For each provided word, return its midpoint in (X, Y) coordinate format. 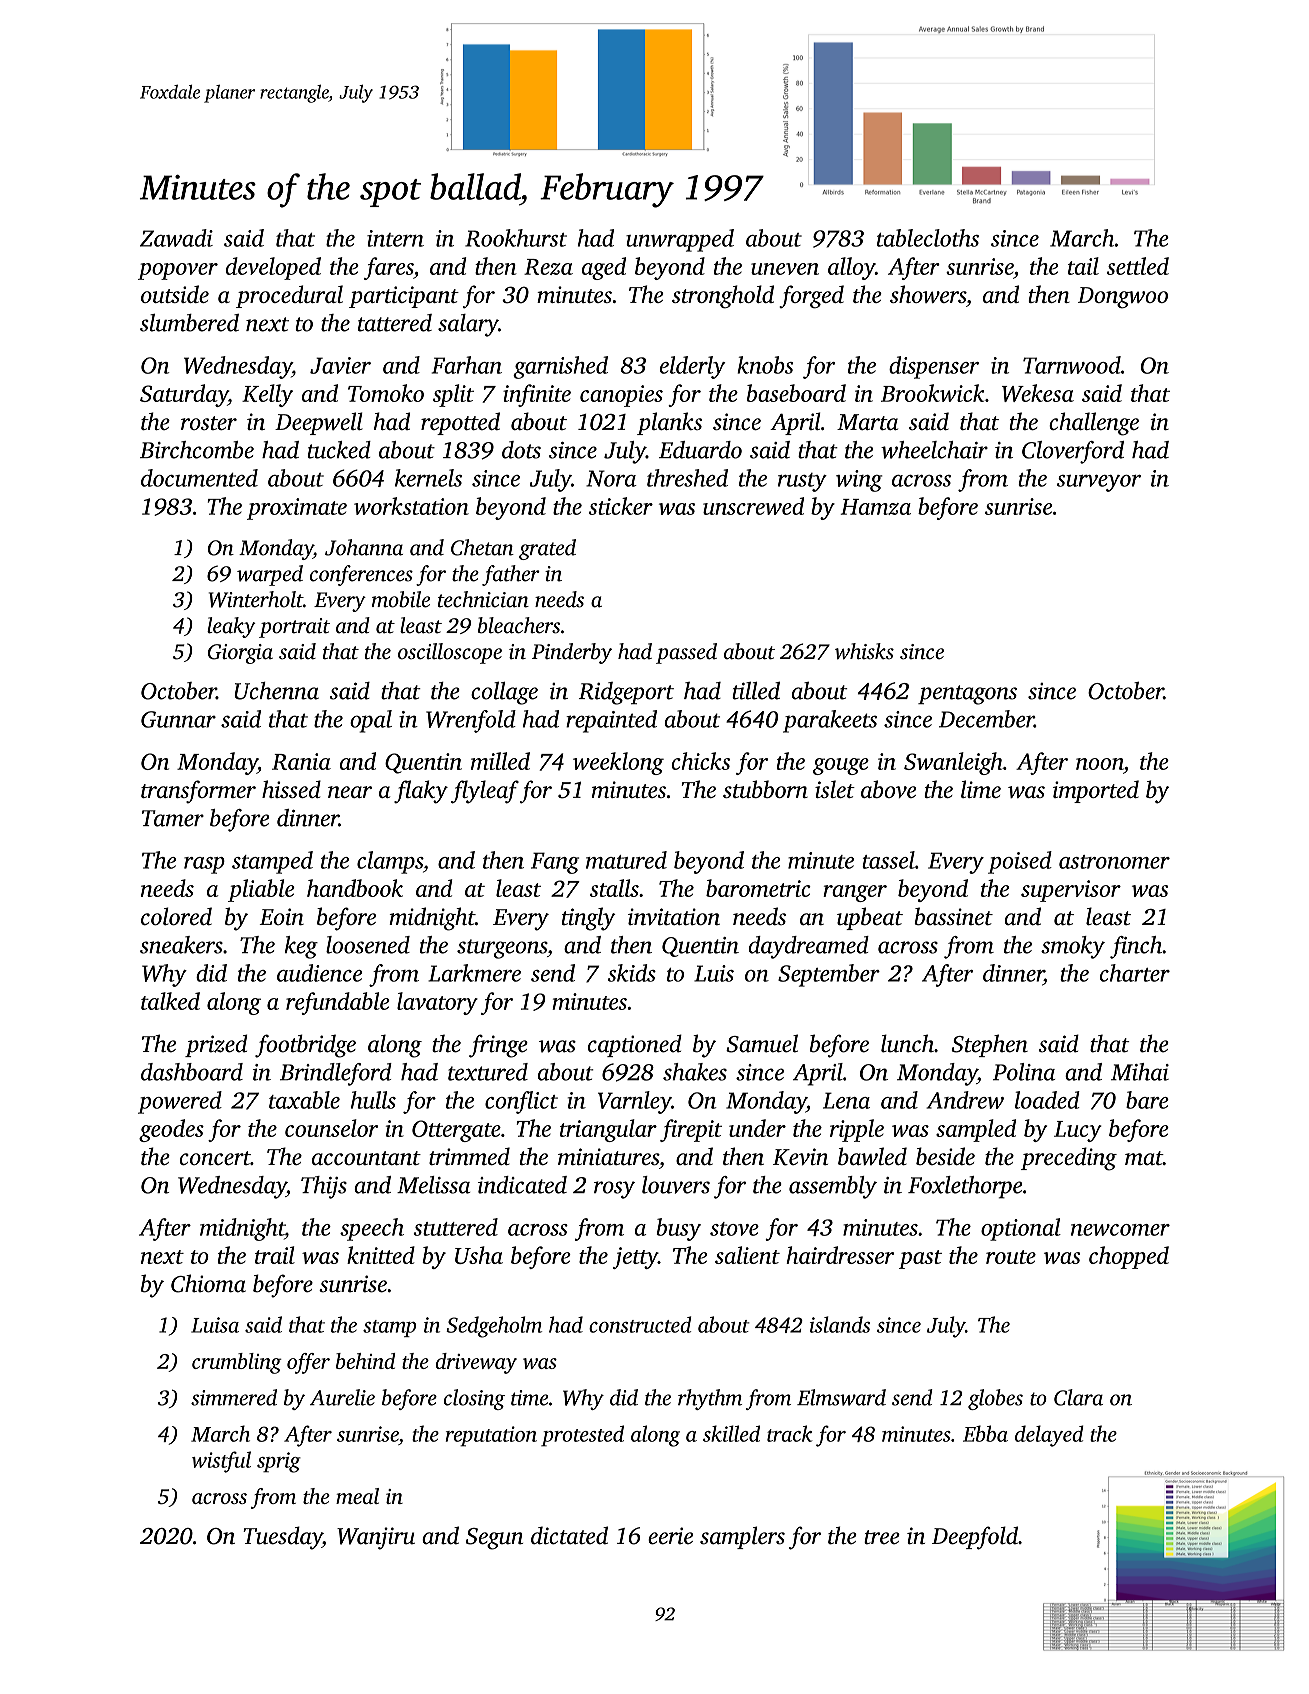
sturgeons (502, 949)
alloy (851, 268)
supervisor (1071, 891)
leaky (231, 627)
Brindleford (336, 1074)
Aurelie (342, 1397)
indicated (522, 1185)
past (920, 1259)
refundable (338, 1003)
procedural (289, 296)
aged (604, 268)
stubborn (765, 789)
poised (1020, 862)
